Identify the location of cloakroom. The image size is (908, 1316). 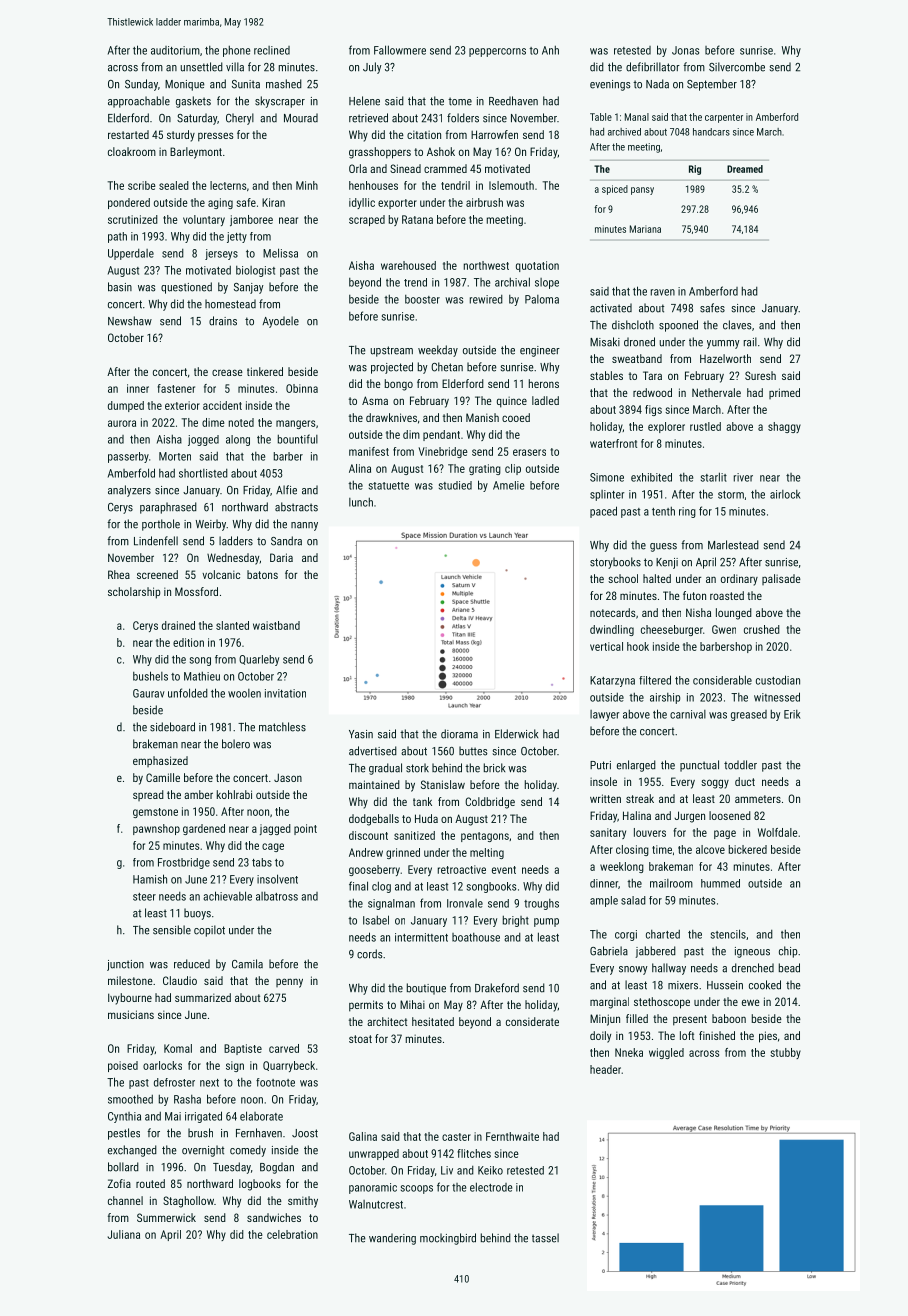
(132, 151).
